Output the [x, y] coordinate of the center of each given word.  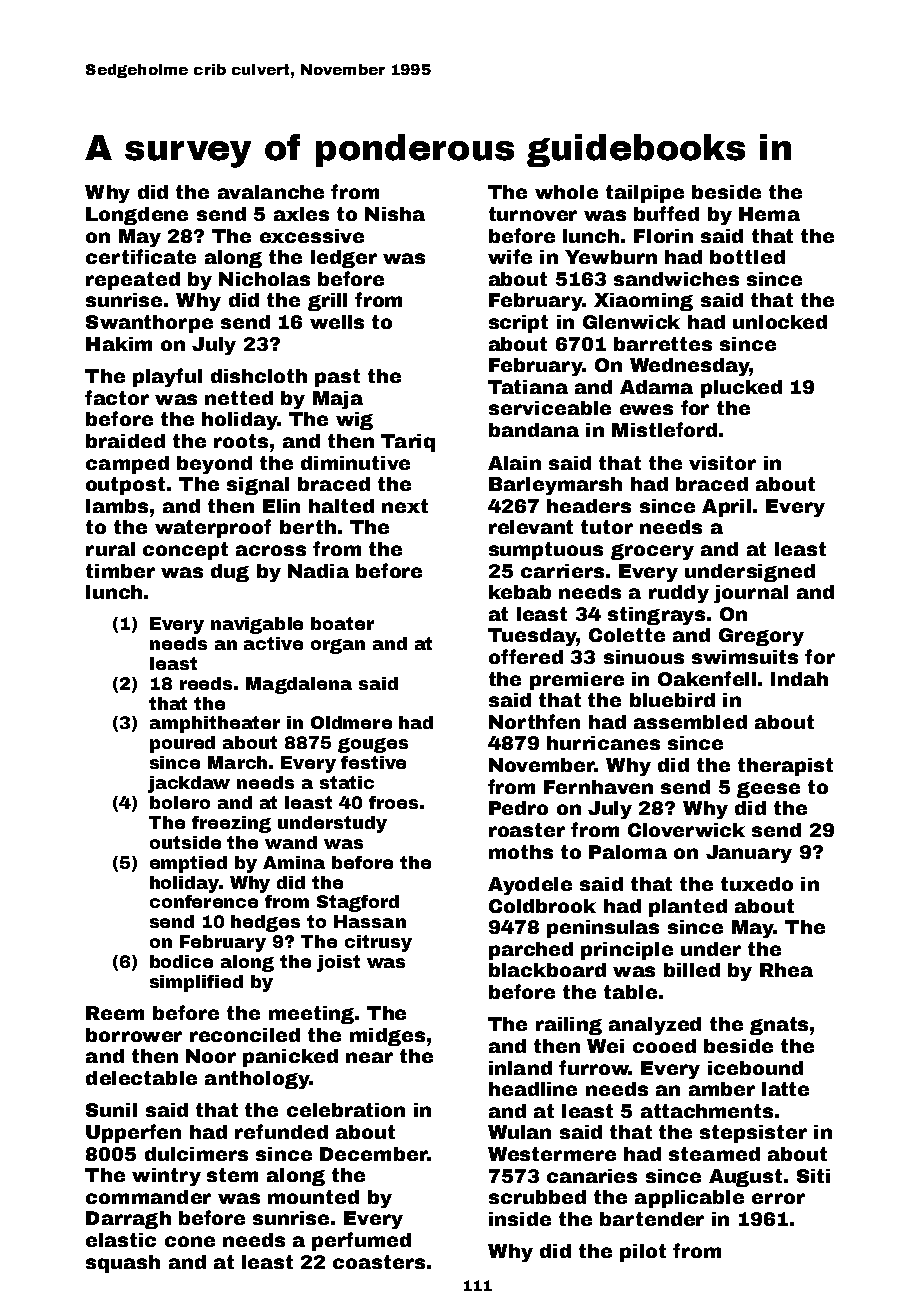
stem [232, 1175]
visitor [722, 463]
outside [185, 842]
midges [387, 1037]
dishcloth [259, 376]
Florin [663, 236]
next [405, 506]
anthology [257, 1080]
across [271, 550]
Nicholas [264, 279]
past [337, 378]
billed [692, 970]
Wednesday [690, 367]
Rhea [786, 970]
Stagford [358, 903]
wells [337, 322]
